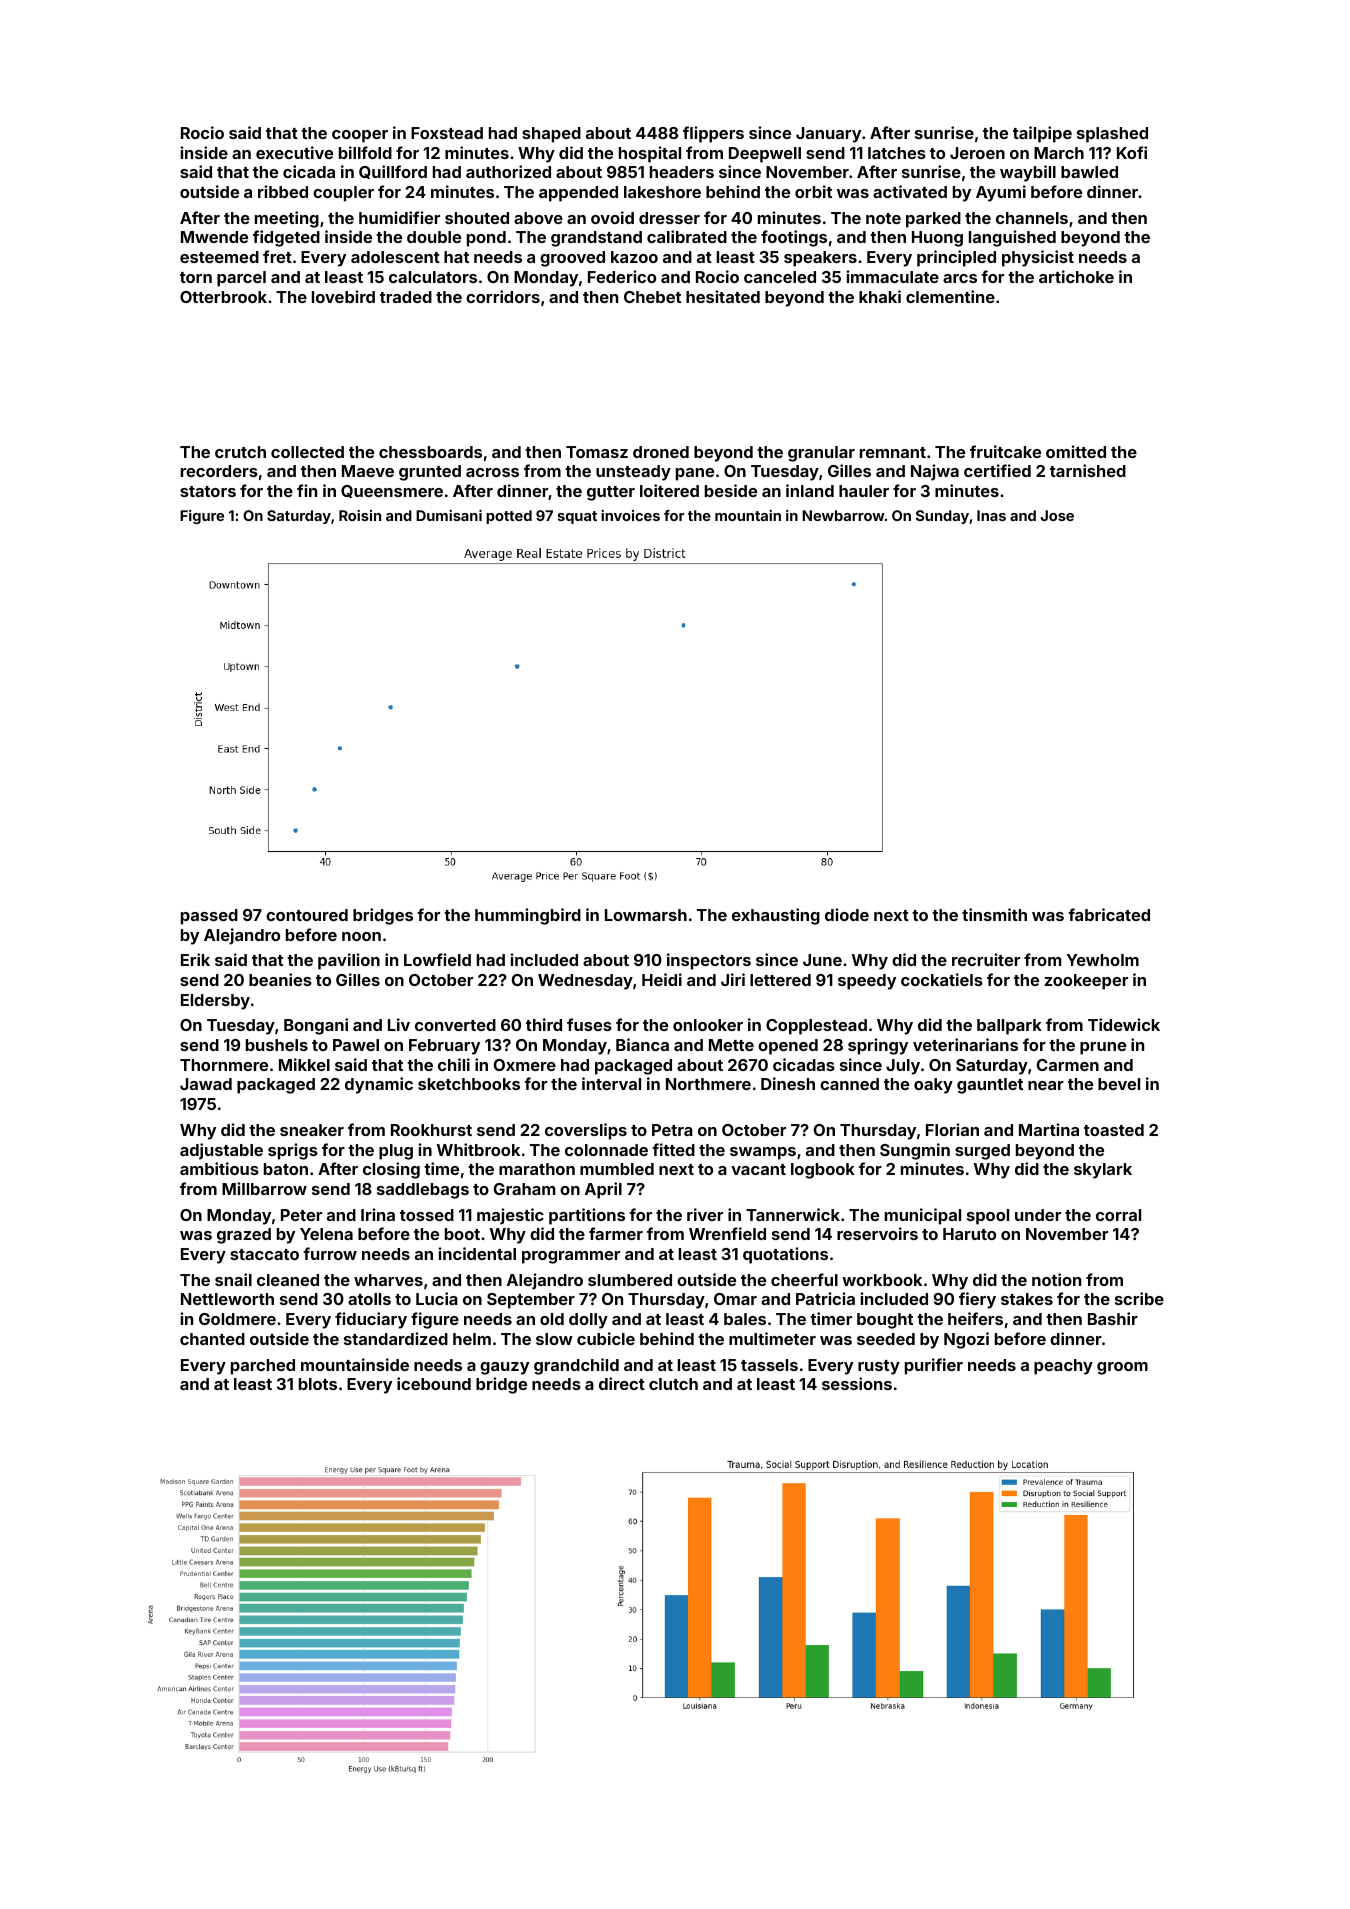  Describe the element at coordinates (214, 237) in the screenshot. I see `Mwende` at that location.
